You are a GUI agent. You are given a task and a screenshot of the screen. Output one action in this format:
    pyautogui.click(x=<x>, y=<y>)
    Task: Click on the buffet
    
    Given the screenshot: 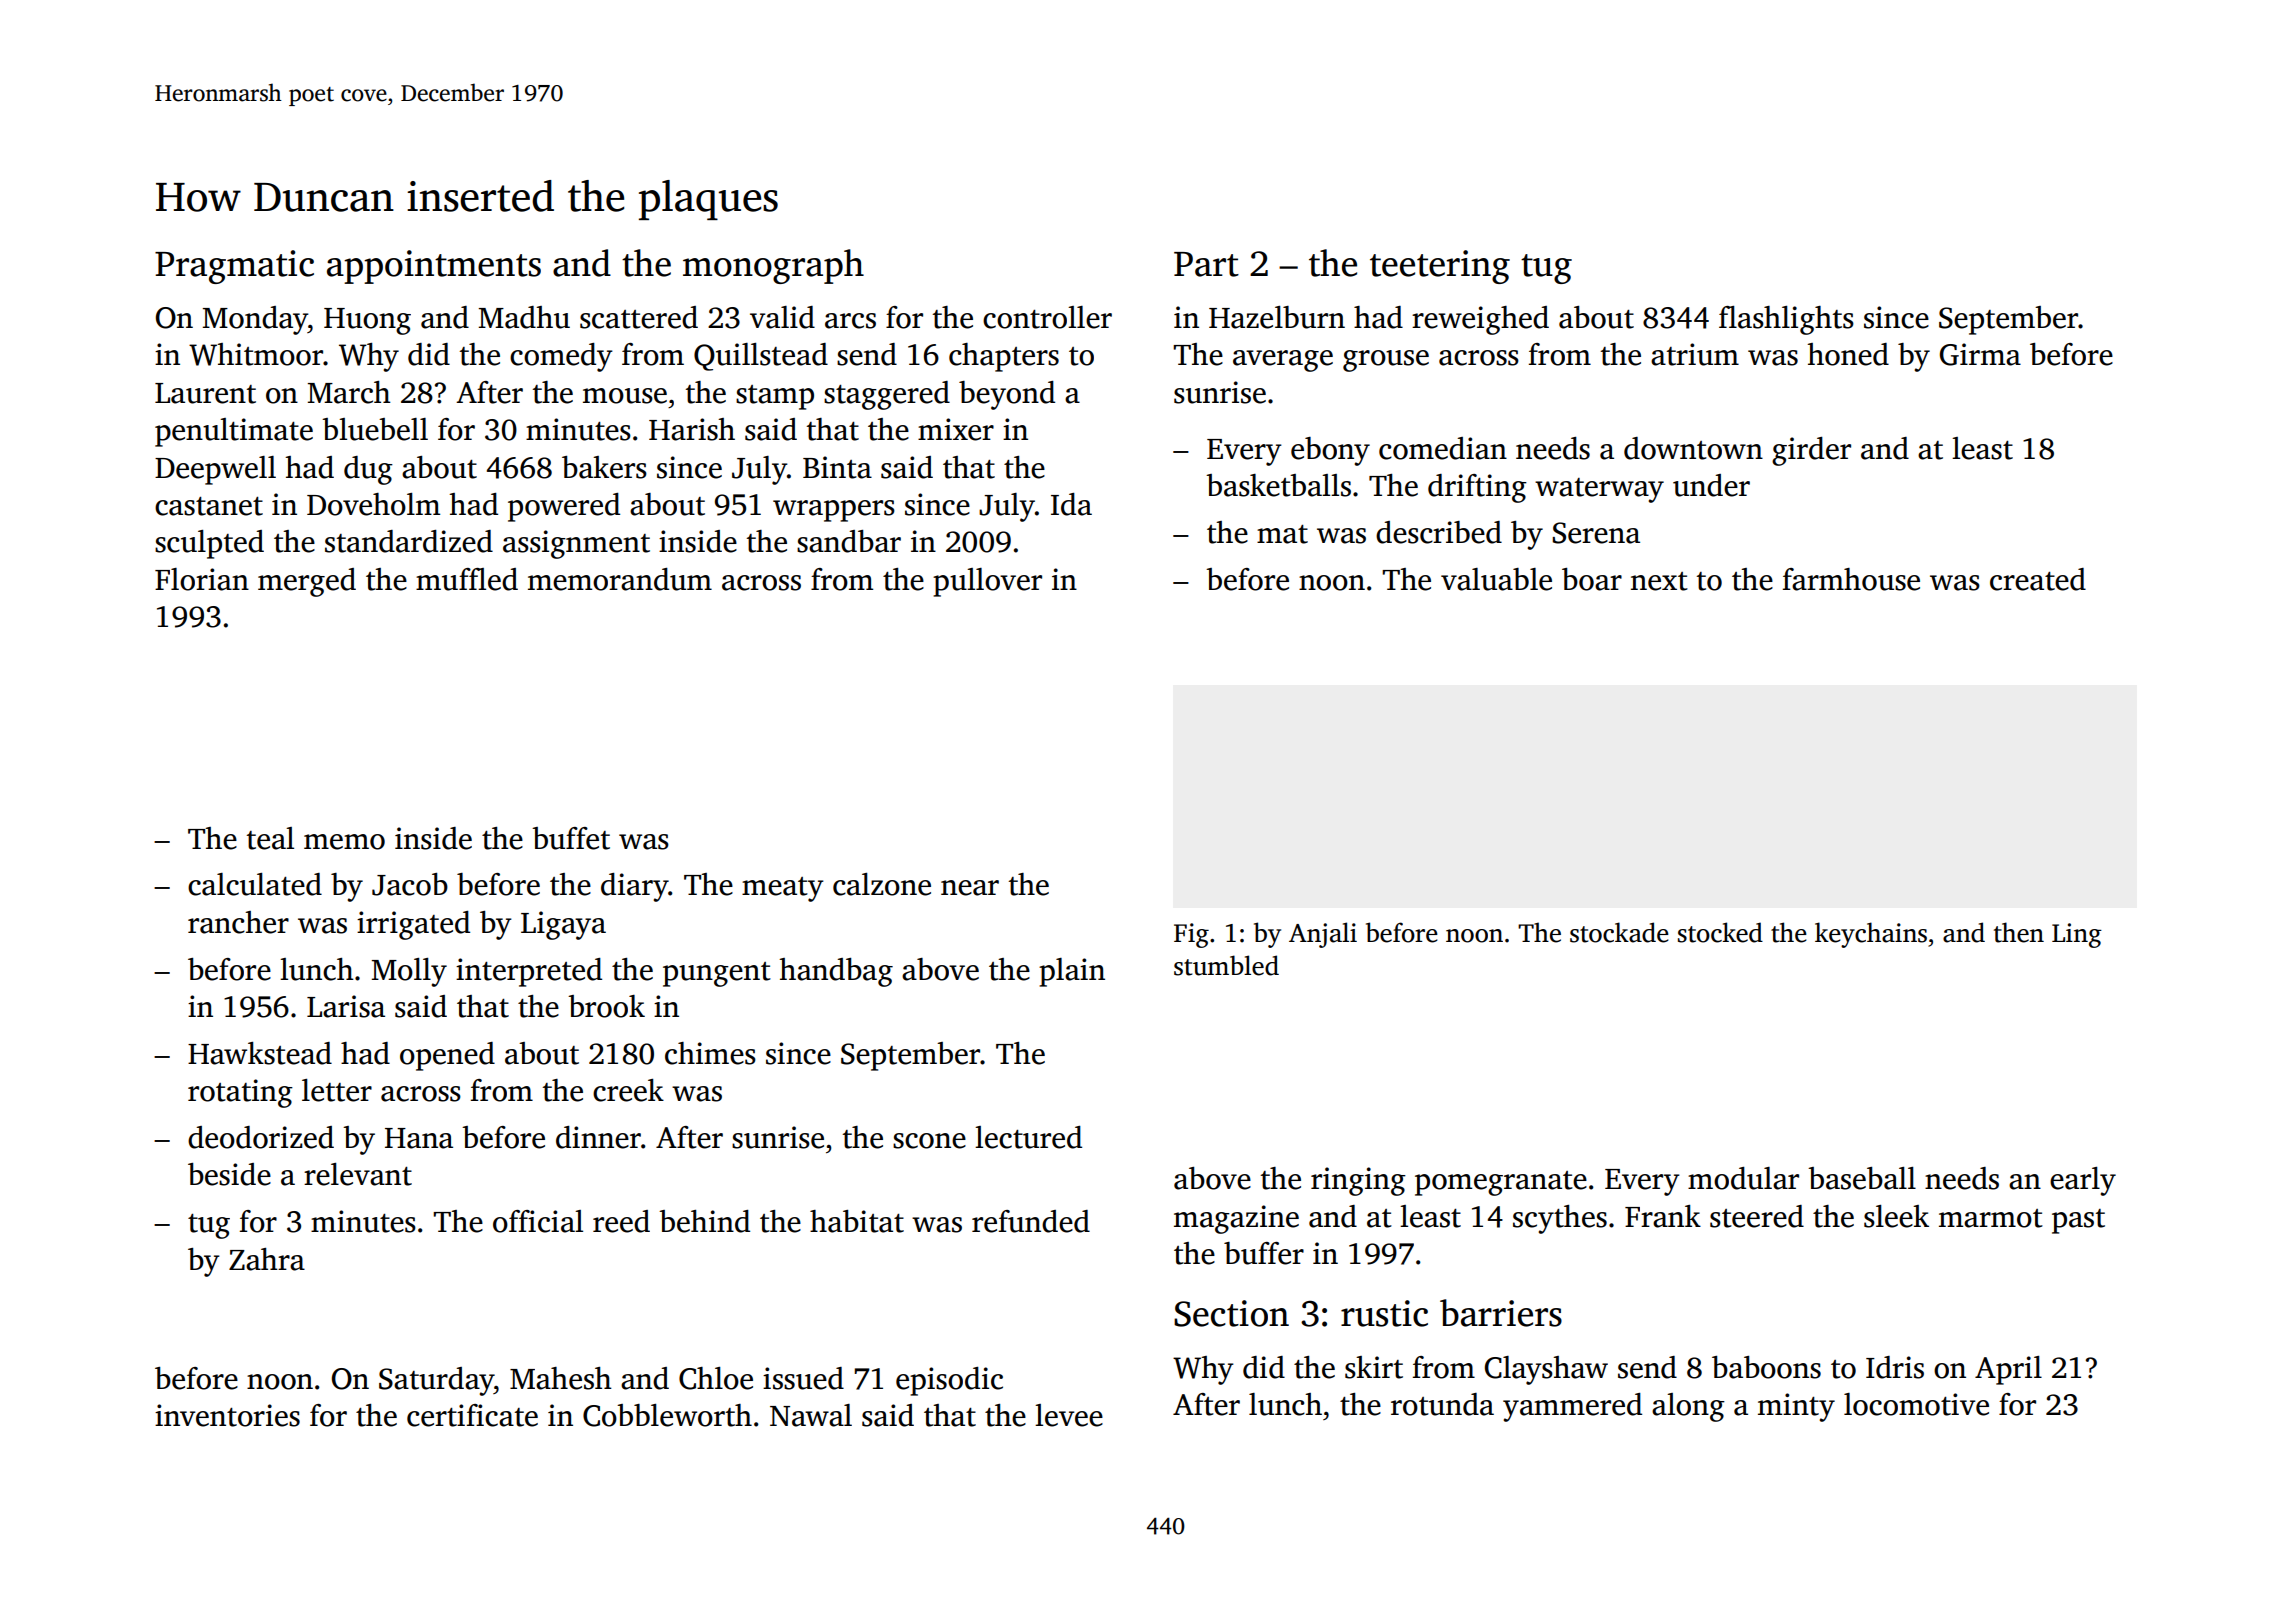 What is the action you would take?
    pyautogui.click(x=571, y=838)
